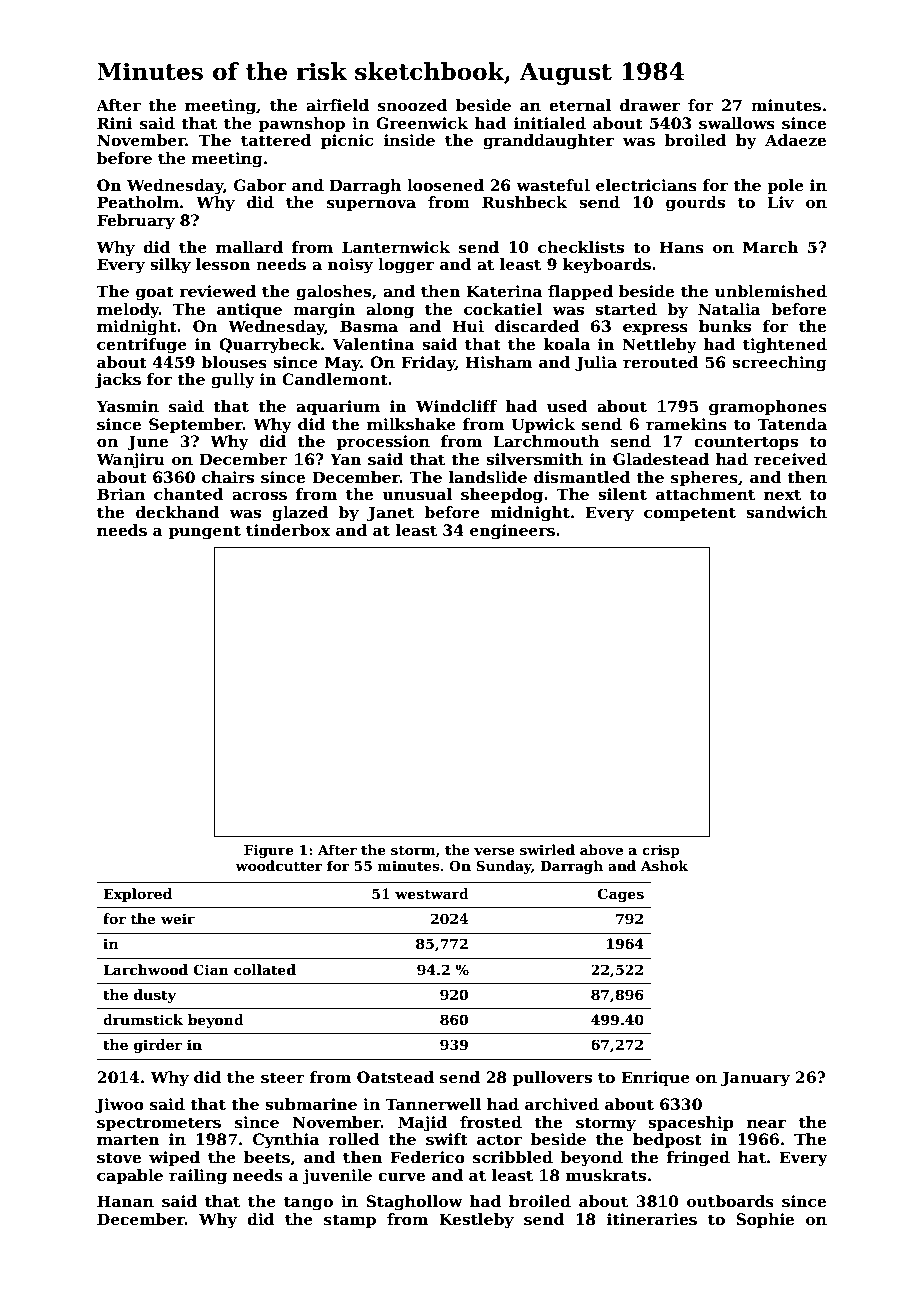 This image has width=924, height=1308. Describe the element at coordinates (115, 123) in the image. I see `Rini` at that location.
